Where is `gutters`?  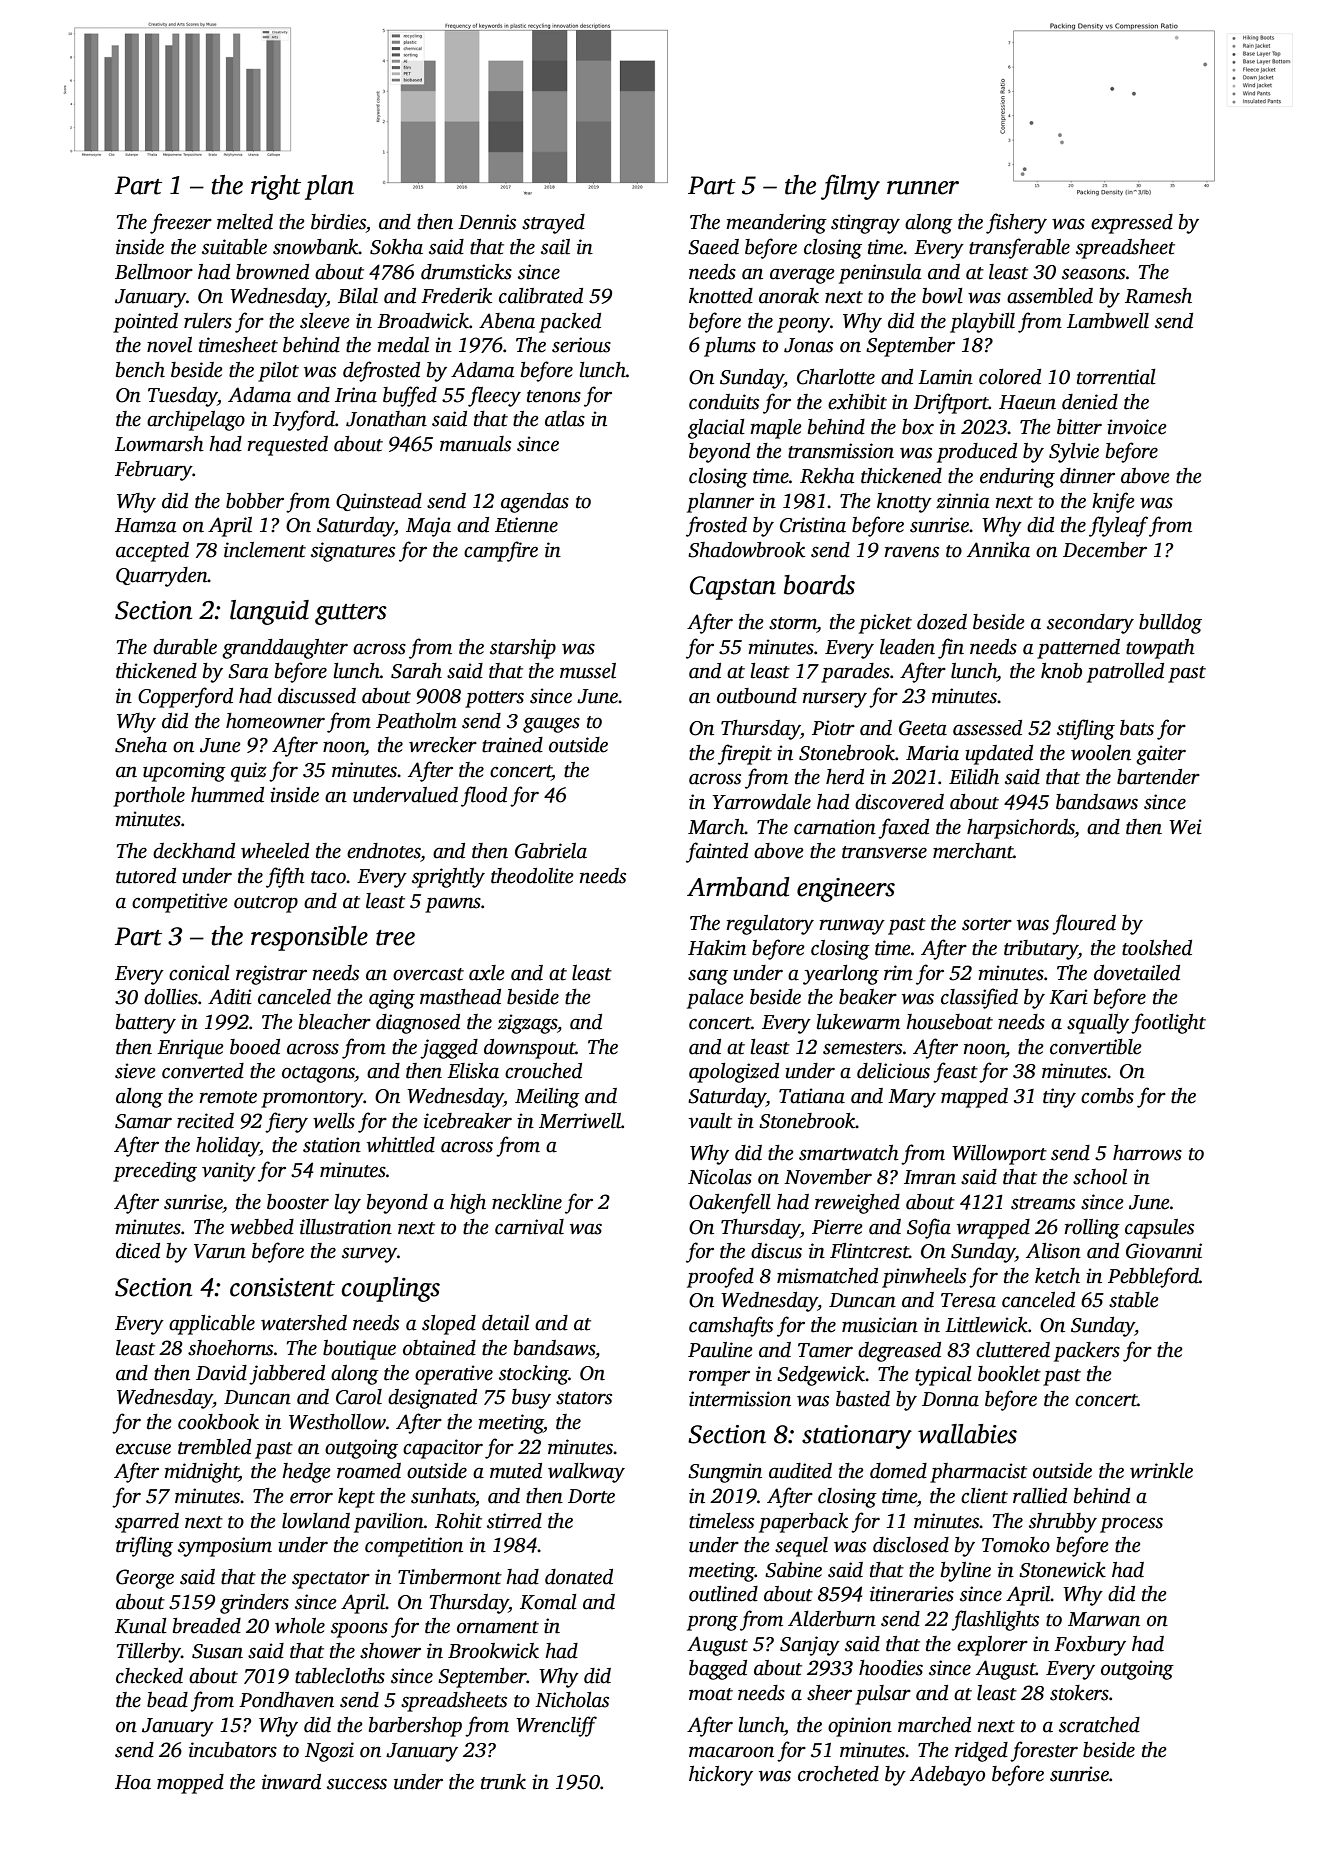 gutters is located at coordinates (351, 614).
